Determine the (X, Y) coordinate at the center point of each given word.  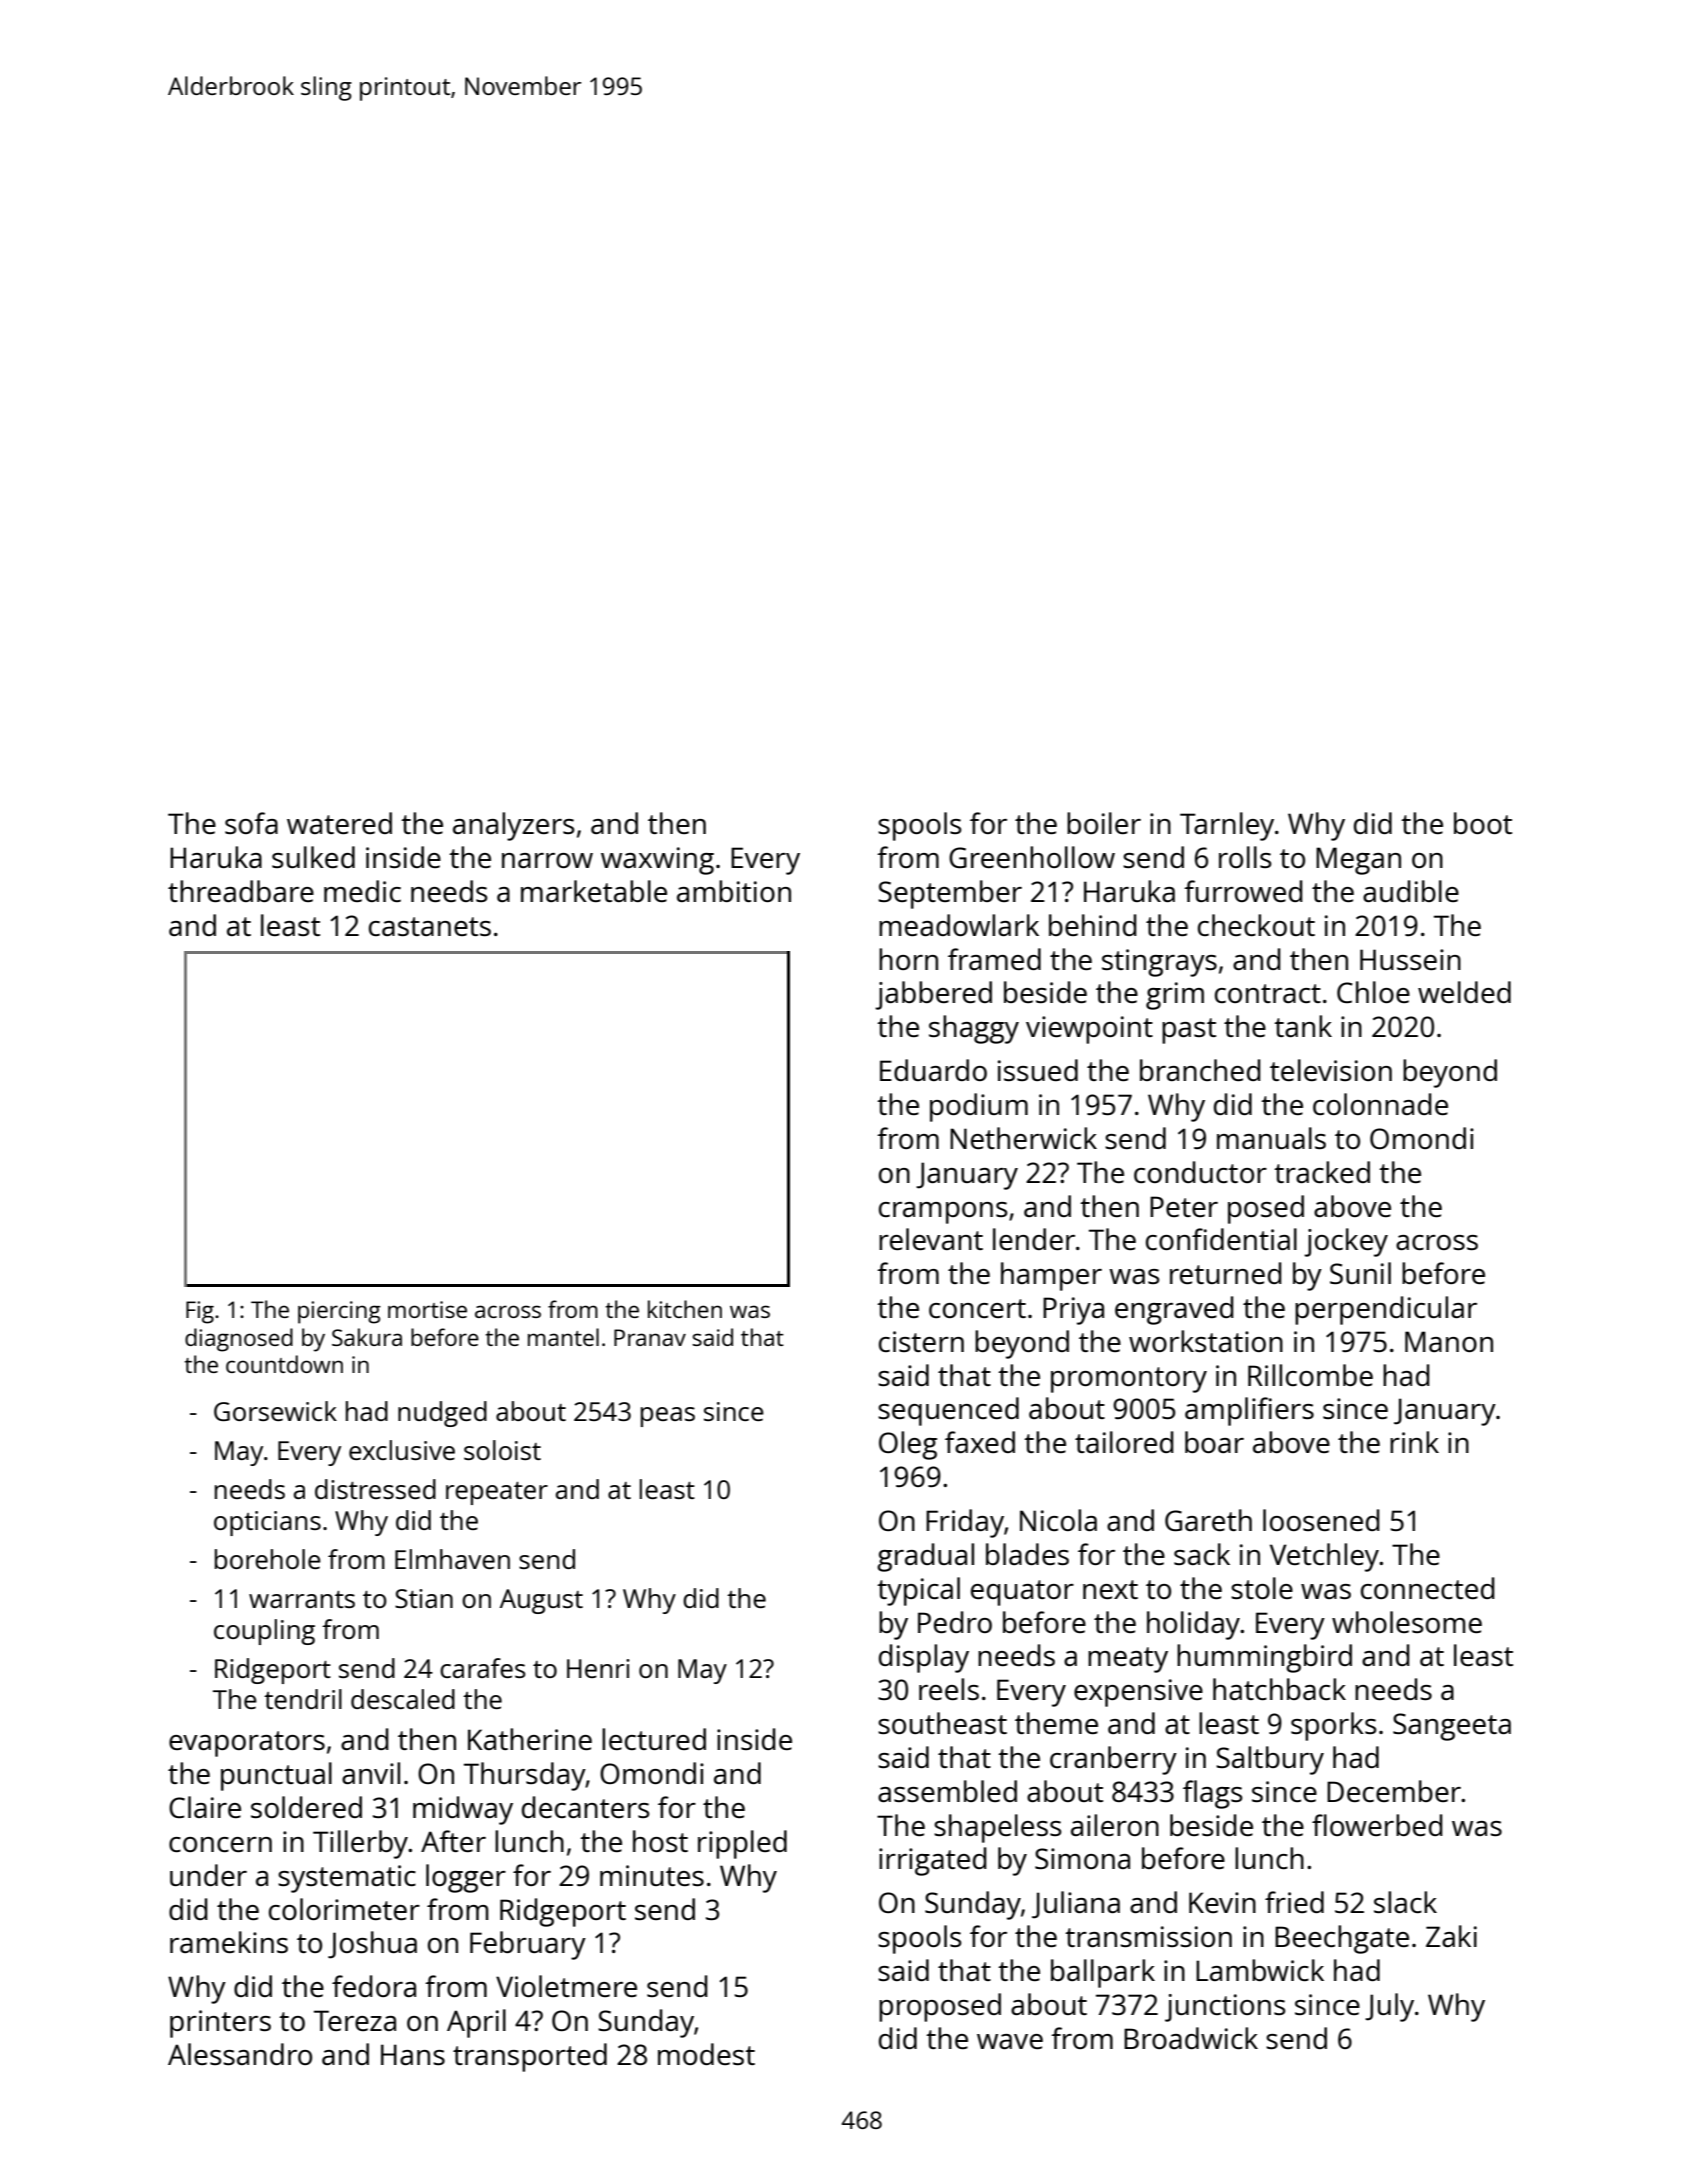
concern (220, 1844)
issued (1038, 1070)
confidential (1221, 1239)
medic (362, 891)
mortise (427, 1309)
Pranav (650, 1337)
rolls (1245, 857)
